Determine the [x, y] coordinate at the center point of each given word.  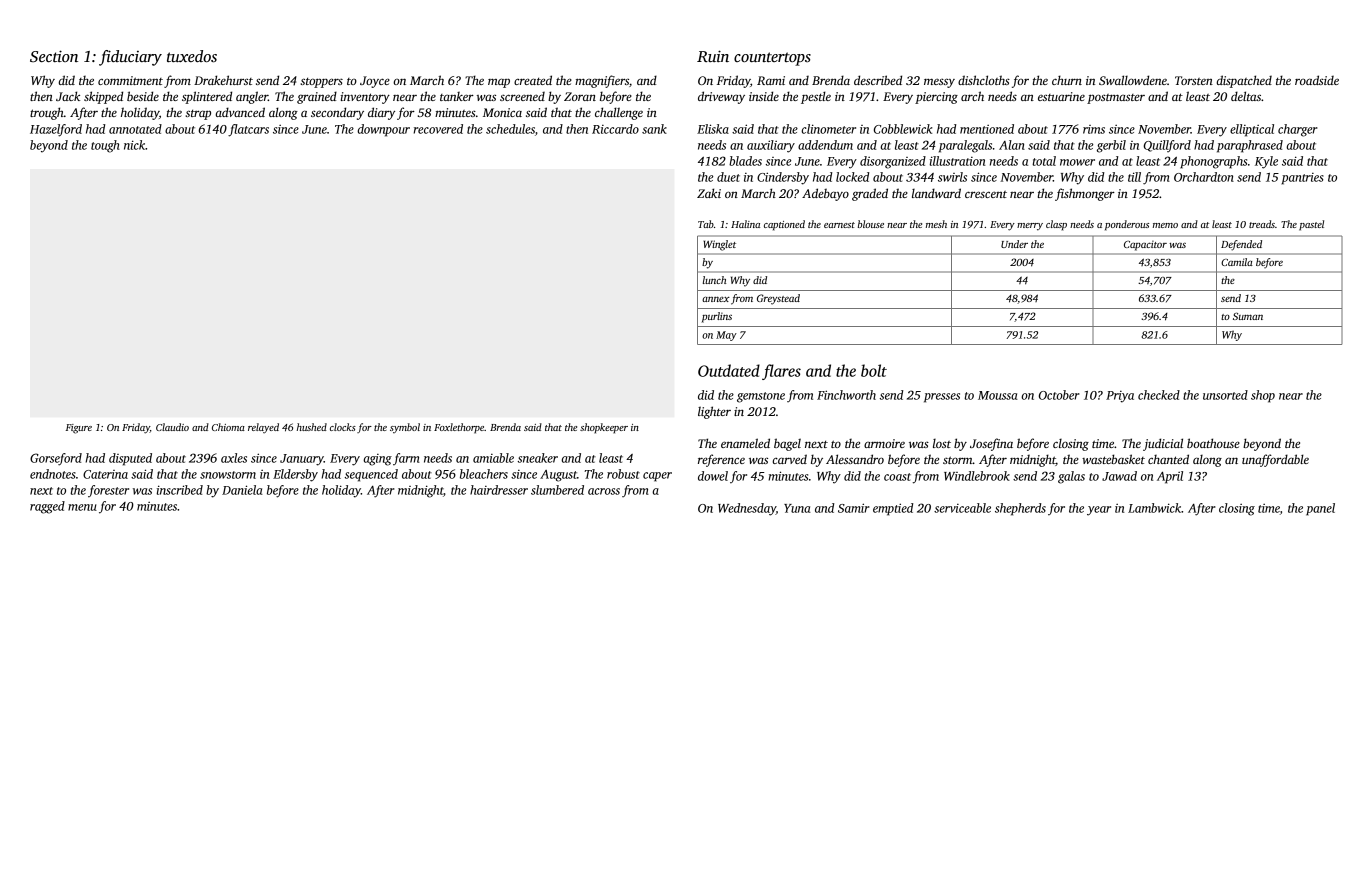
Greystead [778, 299]
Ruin [713, 56]
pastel [1311, 225]
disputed [130, 459]
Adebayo [825, 194]
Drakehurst [223, 80]
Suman [1248, 316]
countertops [772, 59]
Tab [706, 224]
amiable [493, 458]
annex [716, 299]
